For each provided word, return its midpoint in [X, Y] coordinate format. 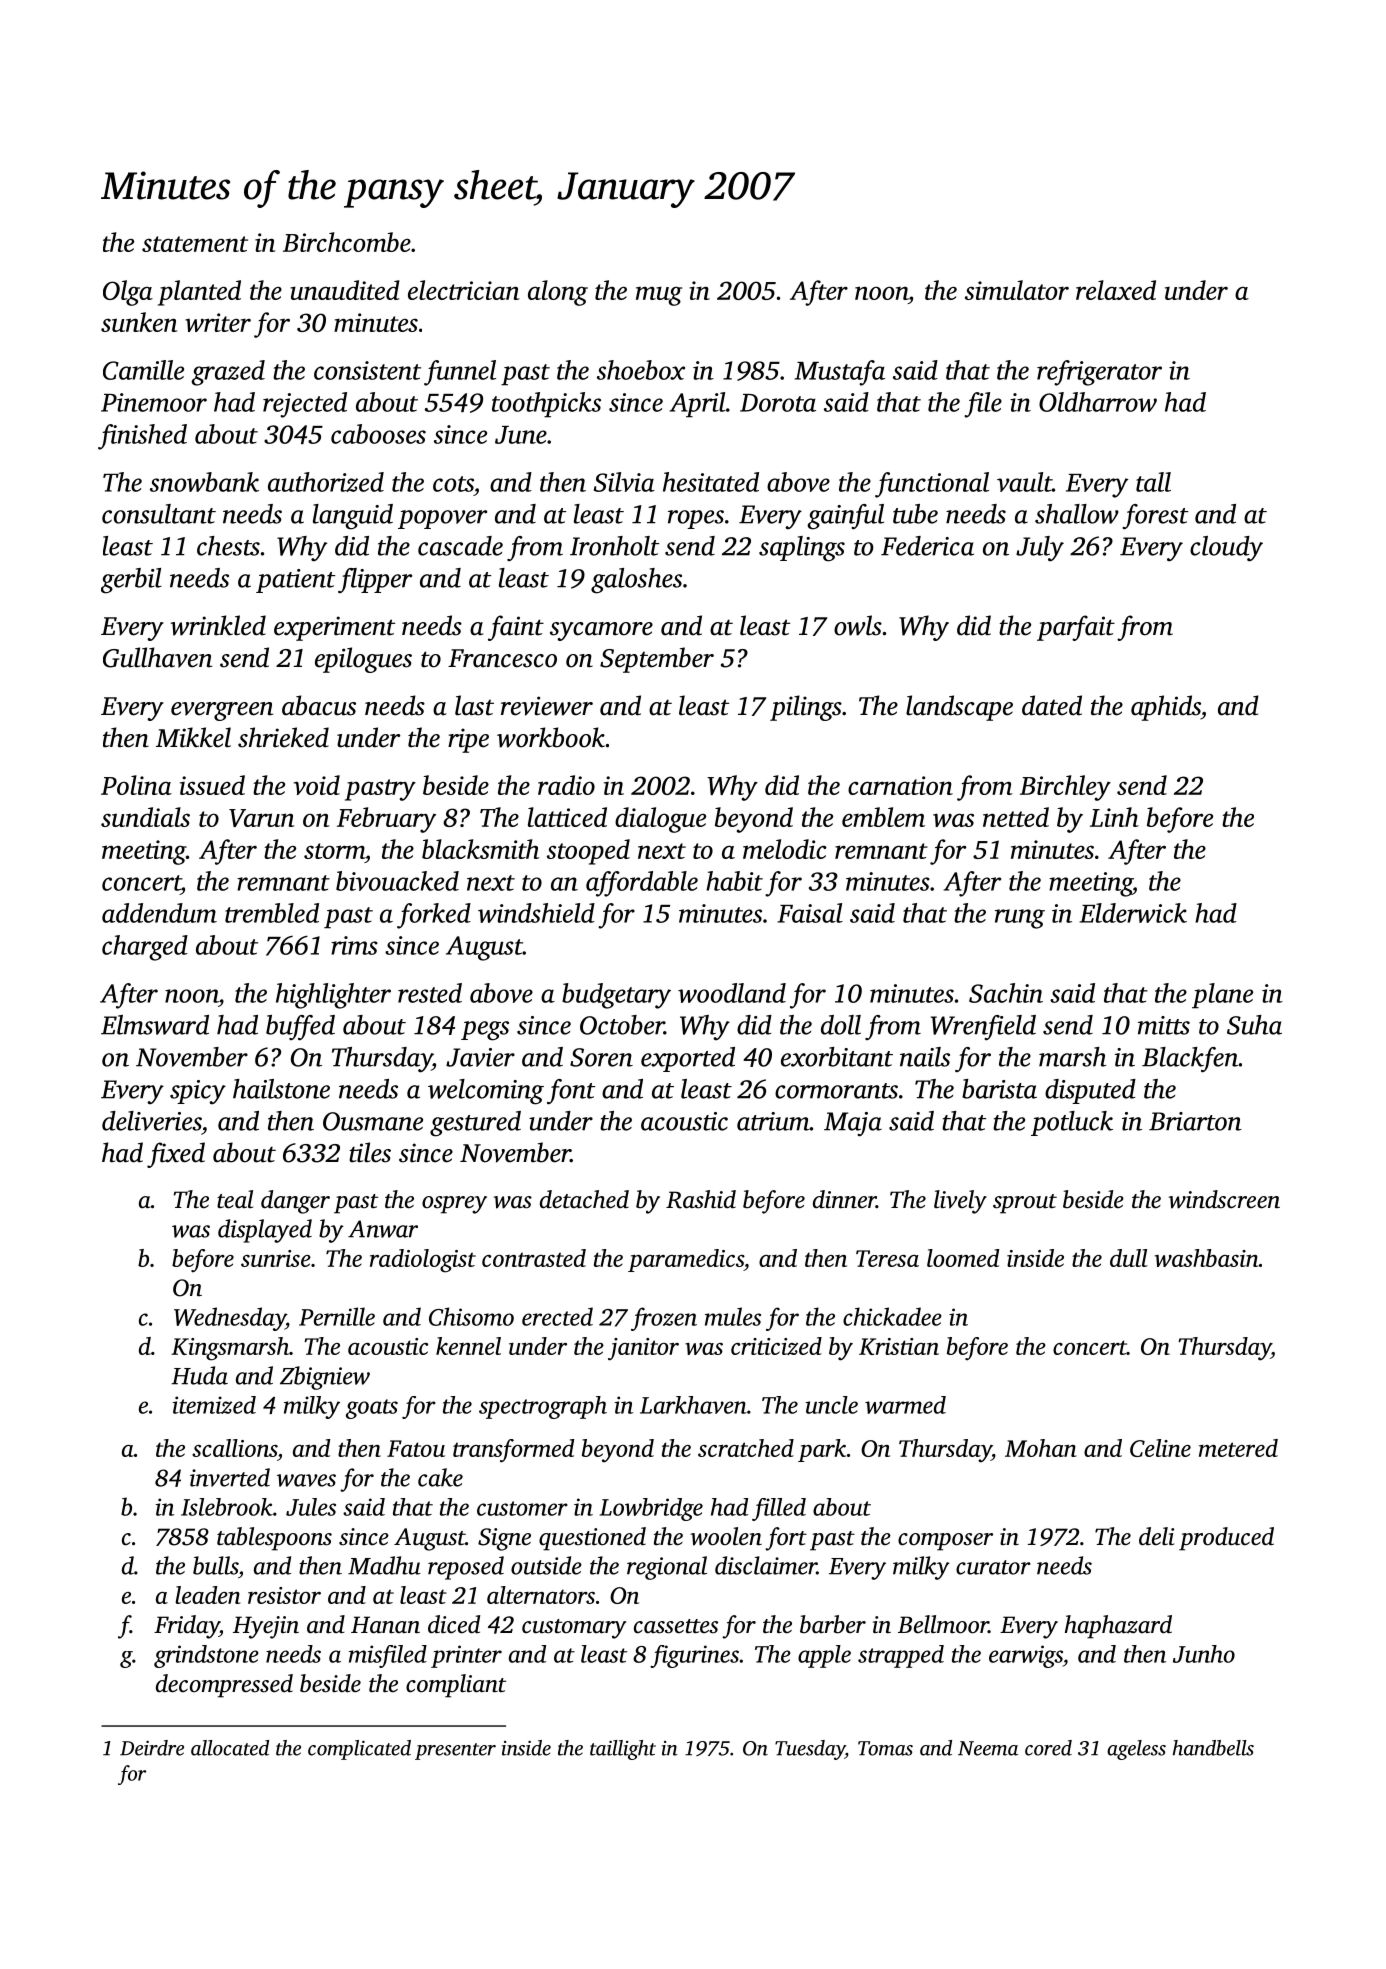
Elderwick [1133, 913]
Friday [187, 1627]
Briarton [1195, 1121]
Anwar [383, 1229]
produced [1226, 1539]
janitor [643, 1349]
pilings [806, 708]
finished [142, 437]
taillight [623, 1750]
